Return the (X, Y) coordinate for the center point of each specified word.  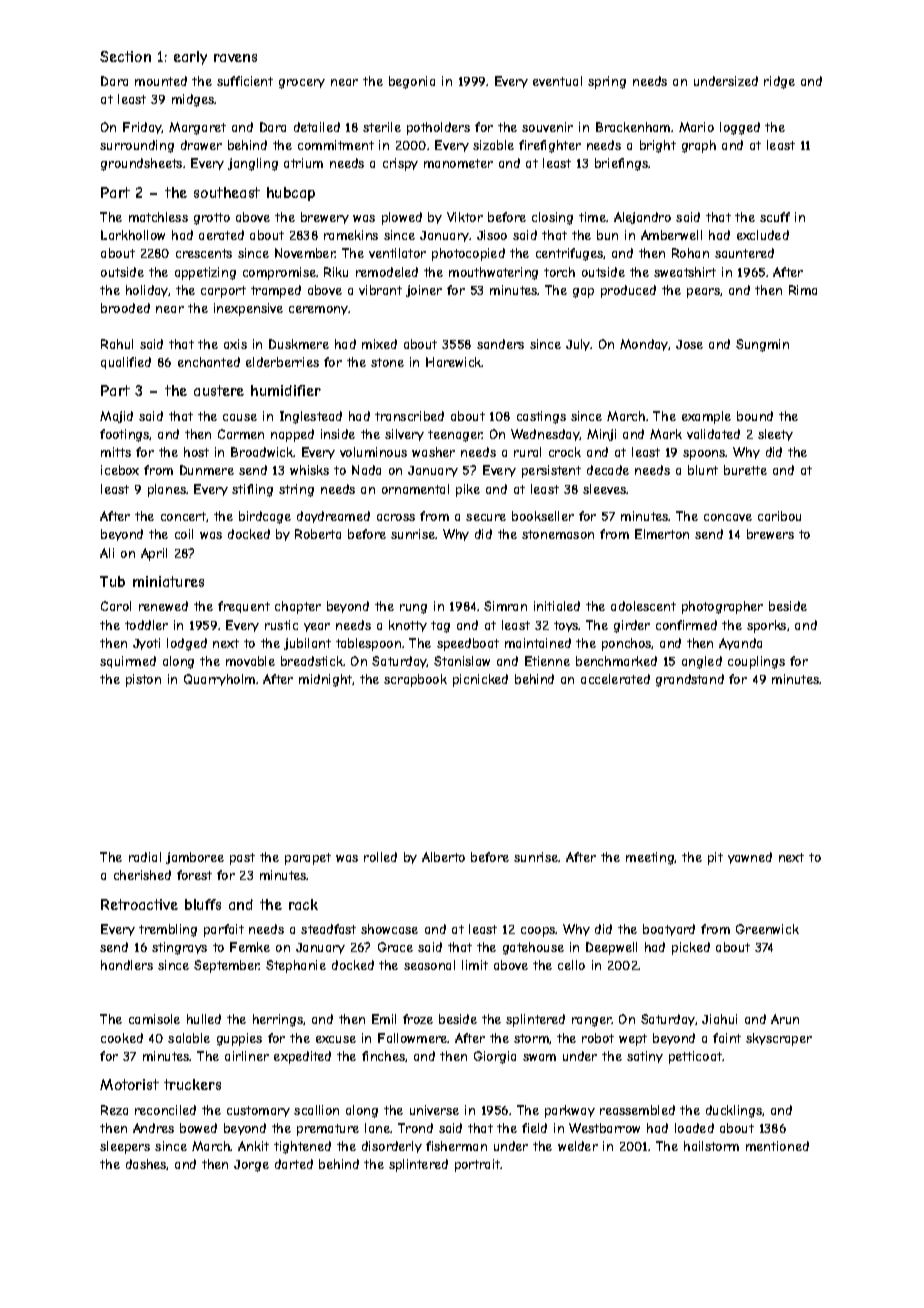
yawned (750, 858)
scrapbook (415, 680)
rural (527, 452)
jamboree (195, 858)
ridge (779, 82)
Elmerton (662, 534)
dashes (146, 1164)
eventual (557, 81)
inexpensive (248, 309)
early (190, 58)
